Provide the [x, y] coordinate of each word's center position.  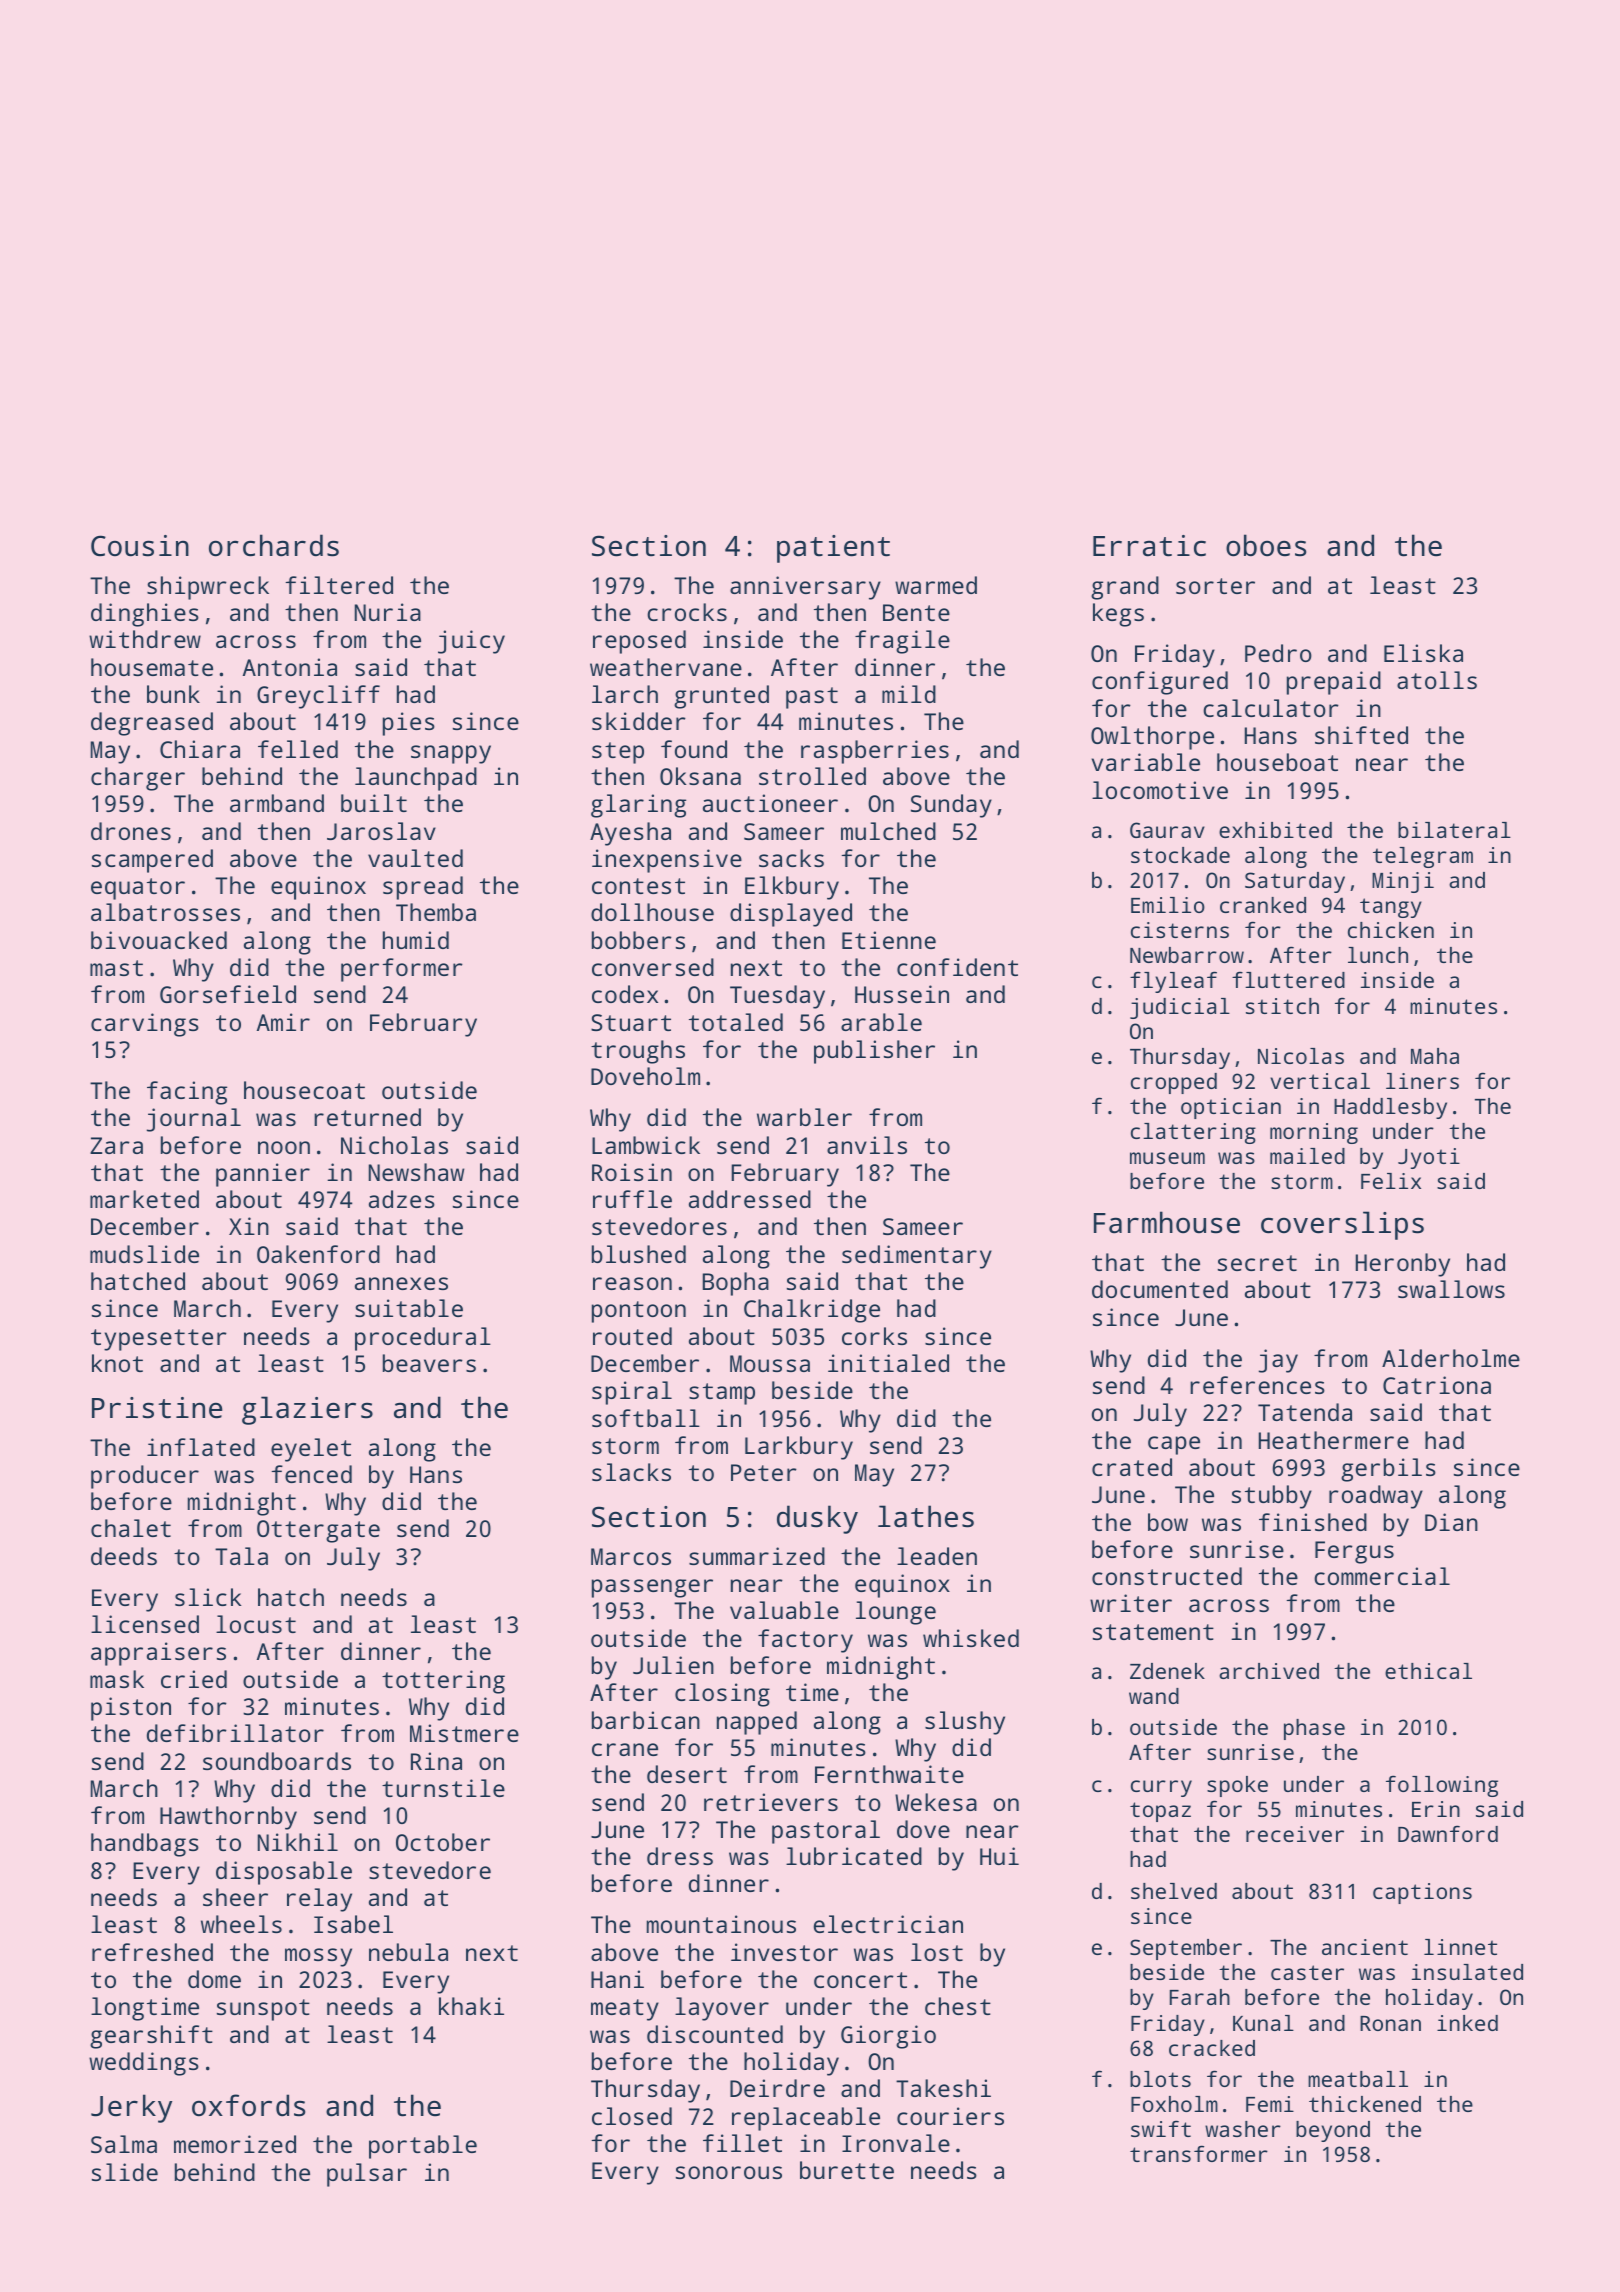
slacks [631, 1472]
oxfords [248, 2105]
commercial [1382, 1576]
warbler [804, 1117]
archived [1269, 1671]
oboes [1266, 545]
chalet [131, 1528]
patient [833, 549]
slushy [965, 1723]
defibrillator [235, 1733]
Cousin [140, 546]
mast [116, 968]
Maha [1435, 1056]
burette [847, 2170]
